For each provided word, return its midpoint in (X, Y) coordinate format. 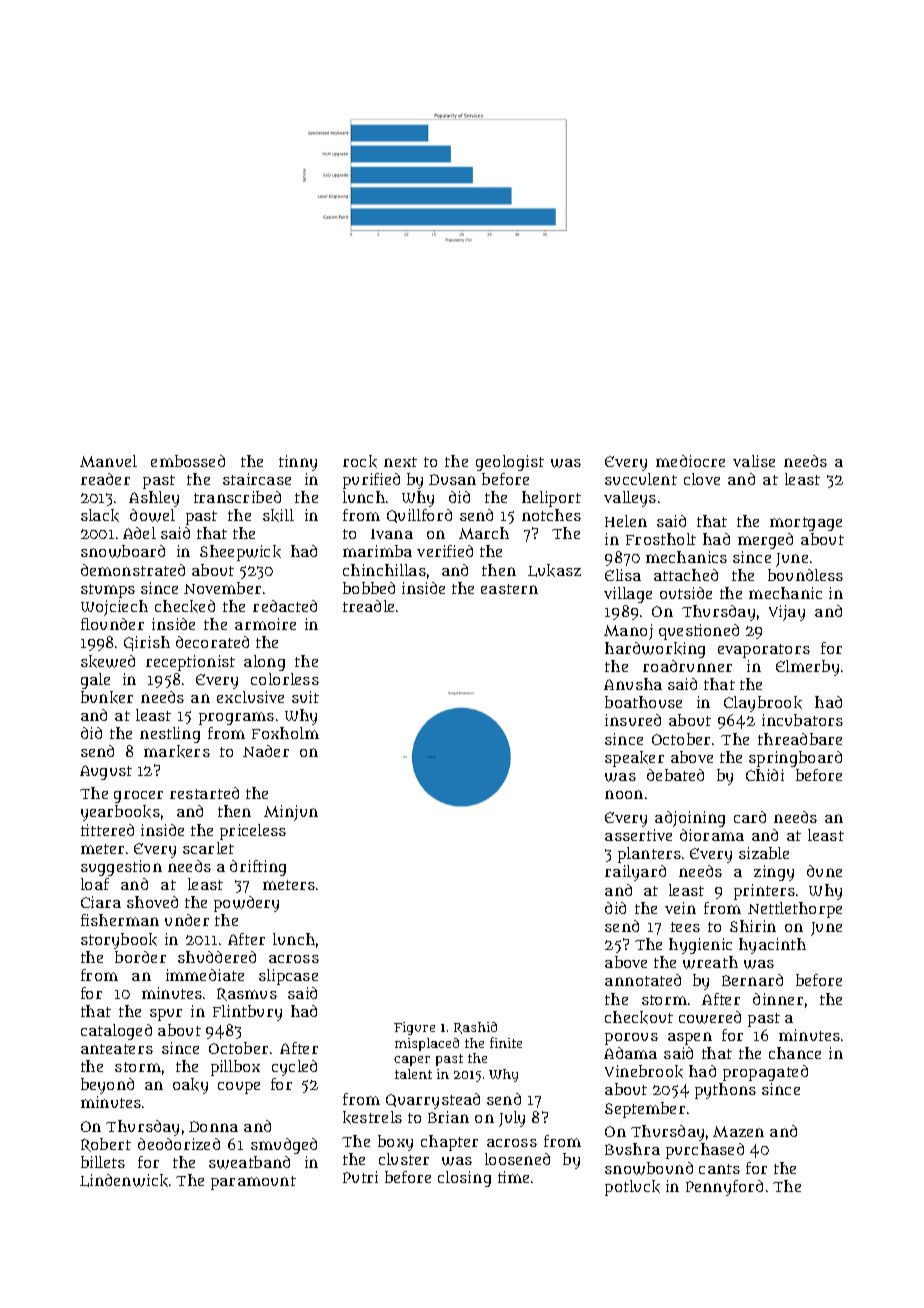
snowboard (123, 551)
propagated (765, 1073)
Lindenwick (124, 1180)
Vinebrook (644, 1071)
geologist (510, 463)
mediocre (690, 461)
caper (412, 1061)
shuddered (217, 957)
